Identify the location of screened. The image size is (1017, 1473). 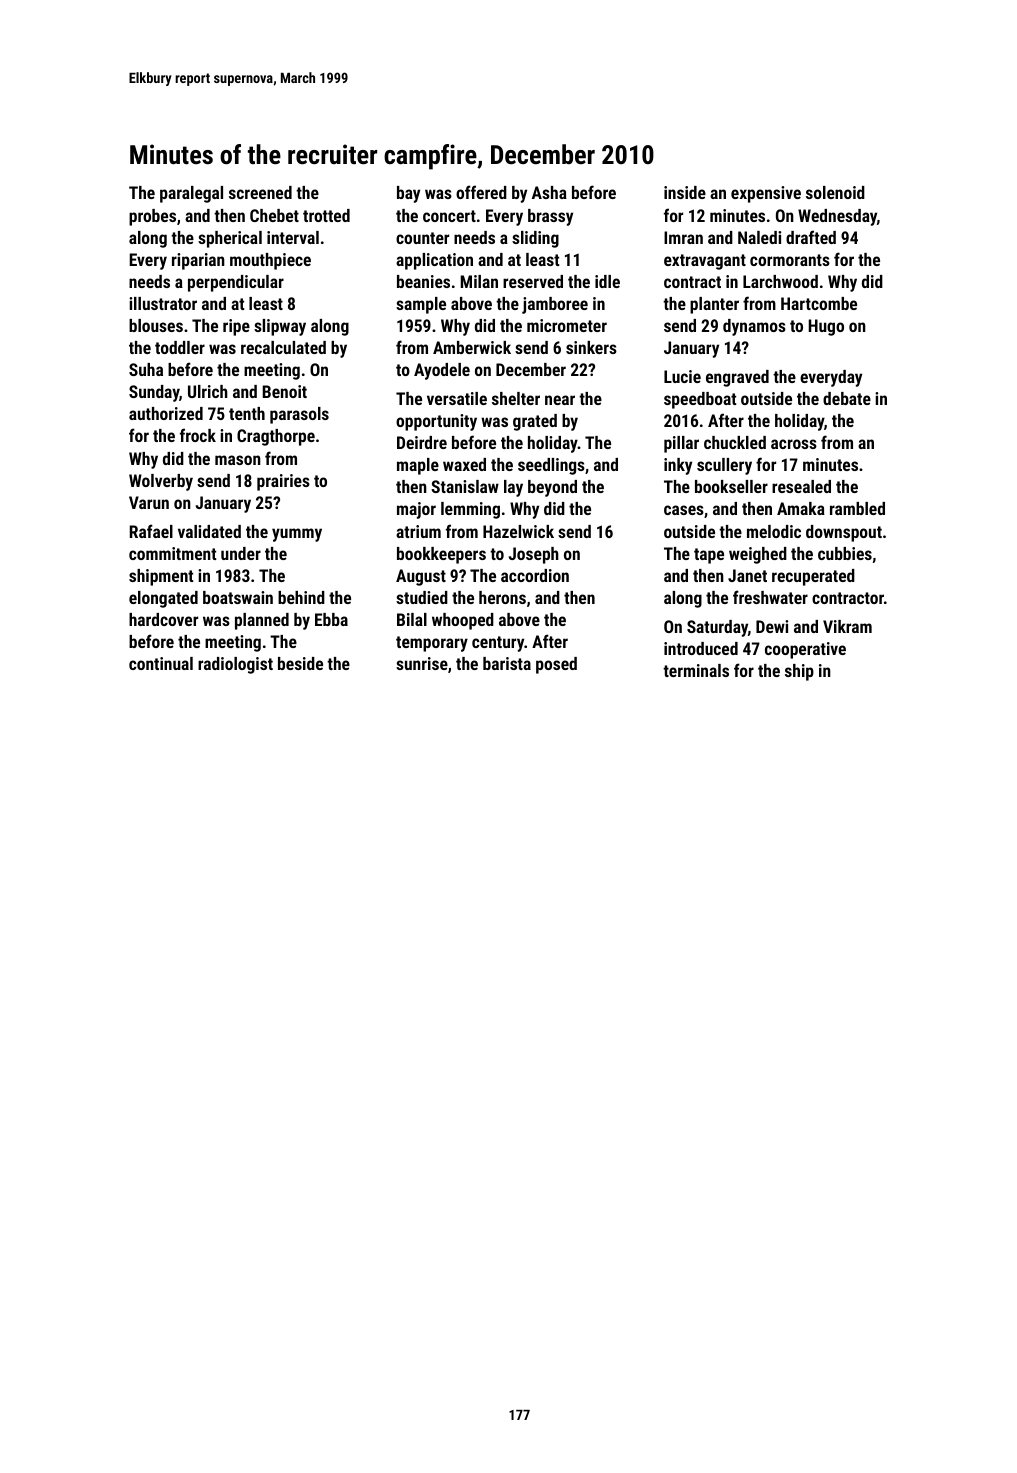
(260, 192).
